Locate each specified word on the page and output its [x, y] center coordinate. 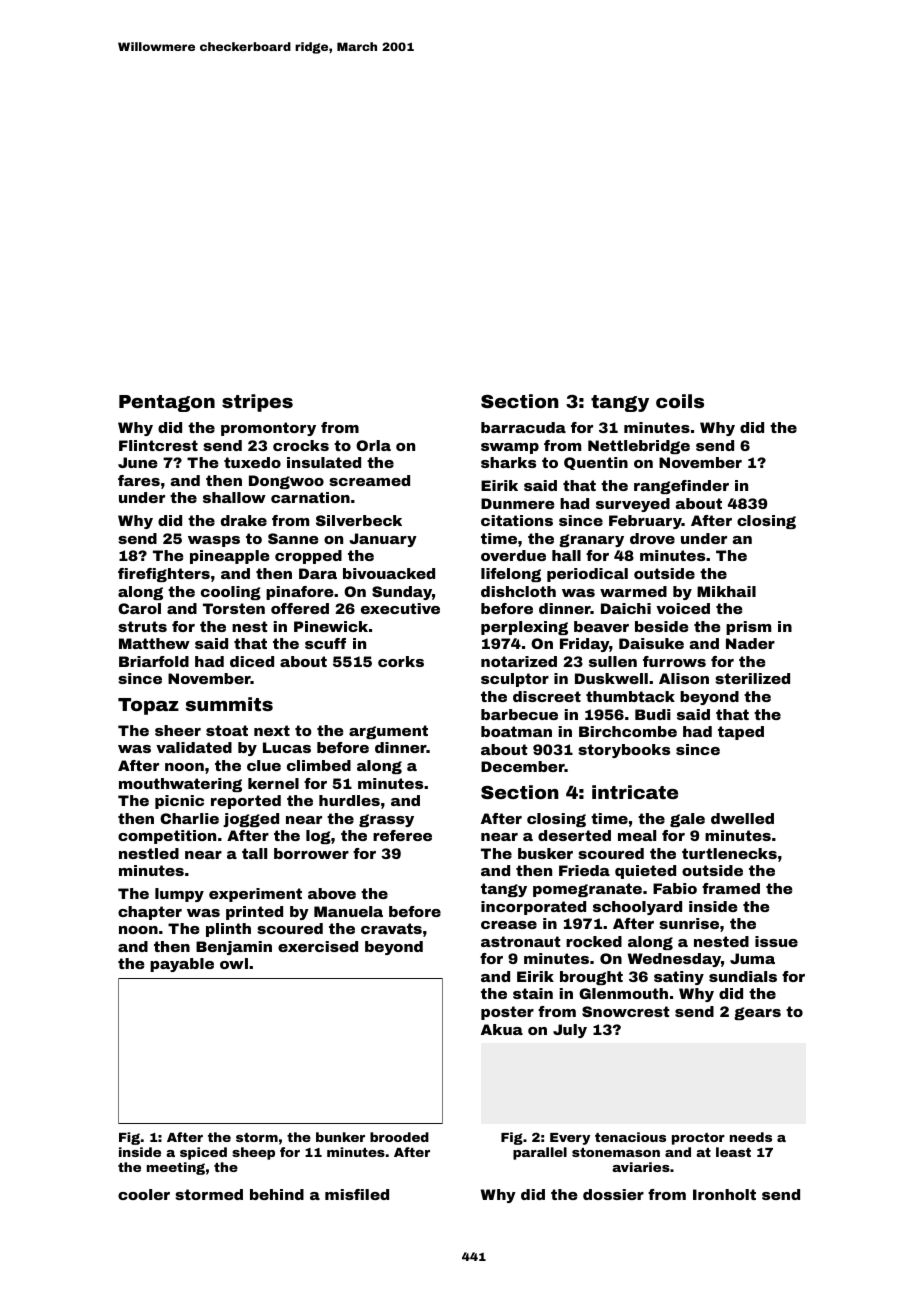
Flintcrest [158, 445]
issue [776, 941]
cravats [391, 928]
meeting [176, 1168]
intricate [635, 792]
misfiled [357, 1194]
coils [680, 401]
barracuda [523, 427]
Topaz [148, 706]
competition [167, 837]
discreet [547, 696]
